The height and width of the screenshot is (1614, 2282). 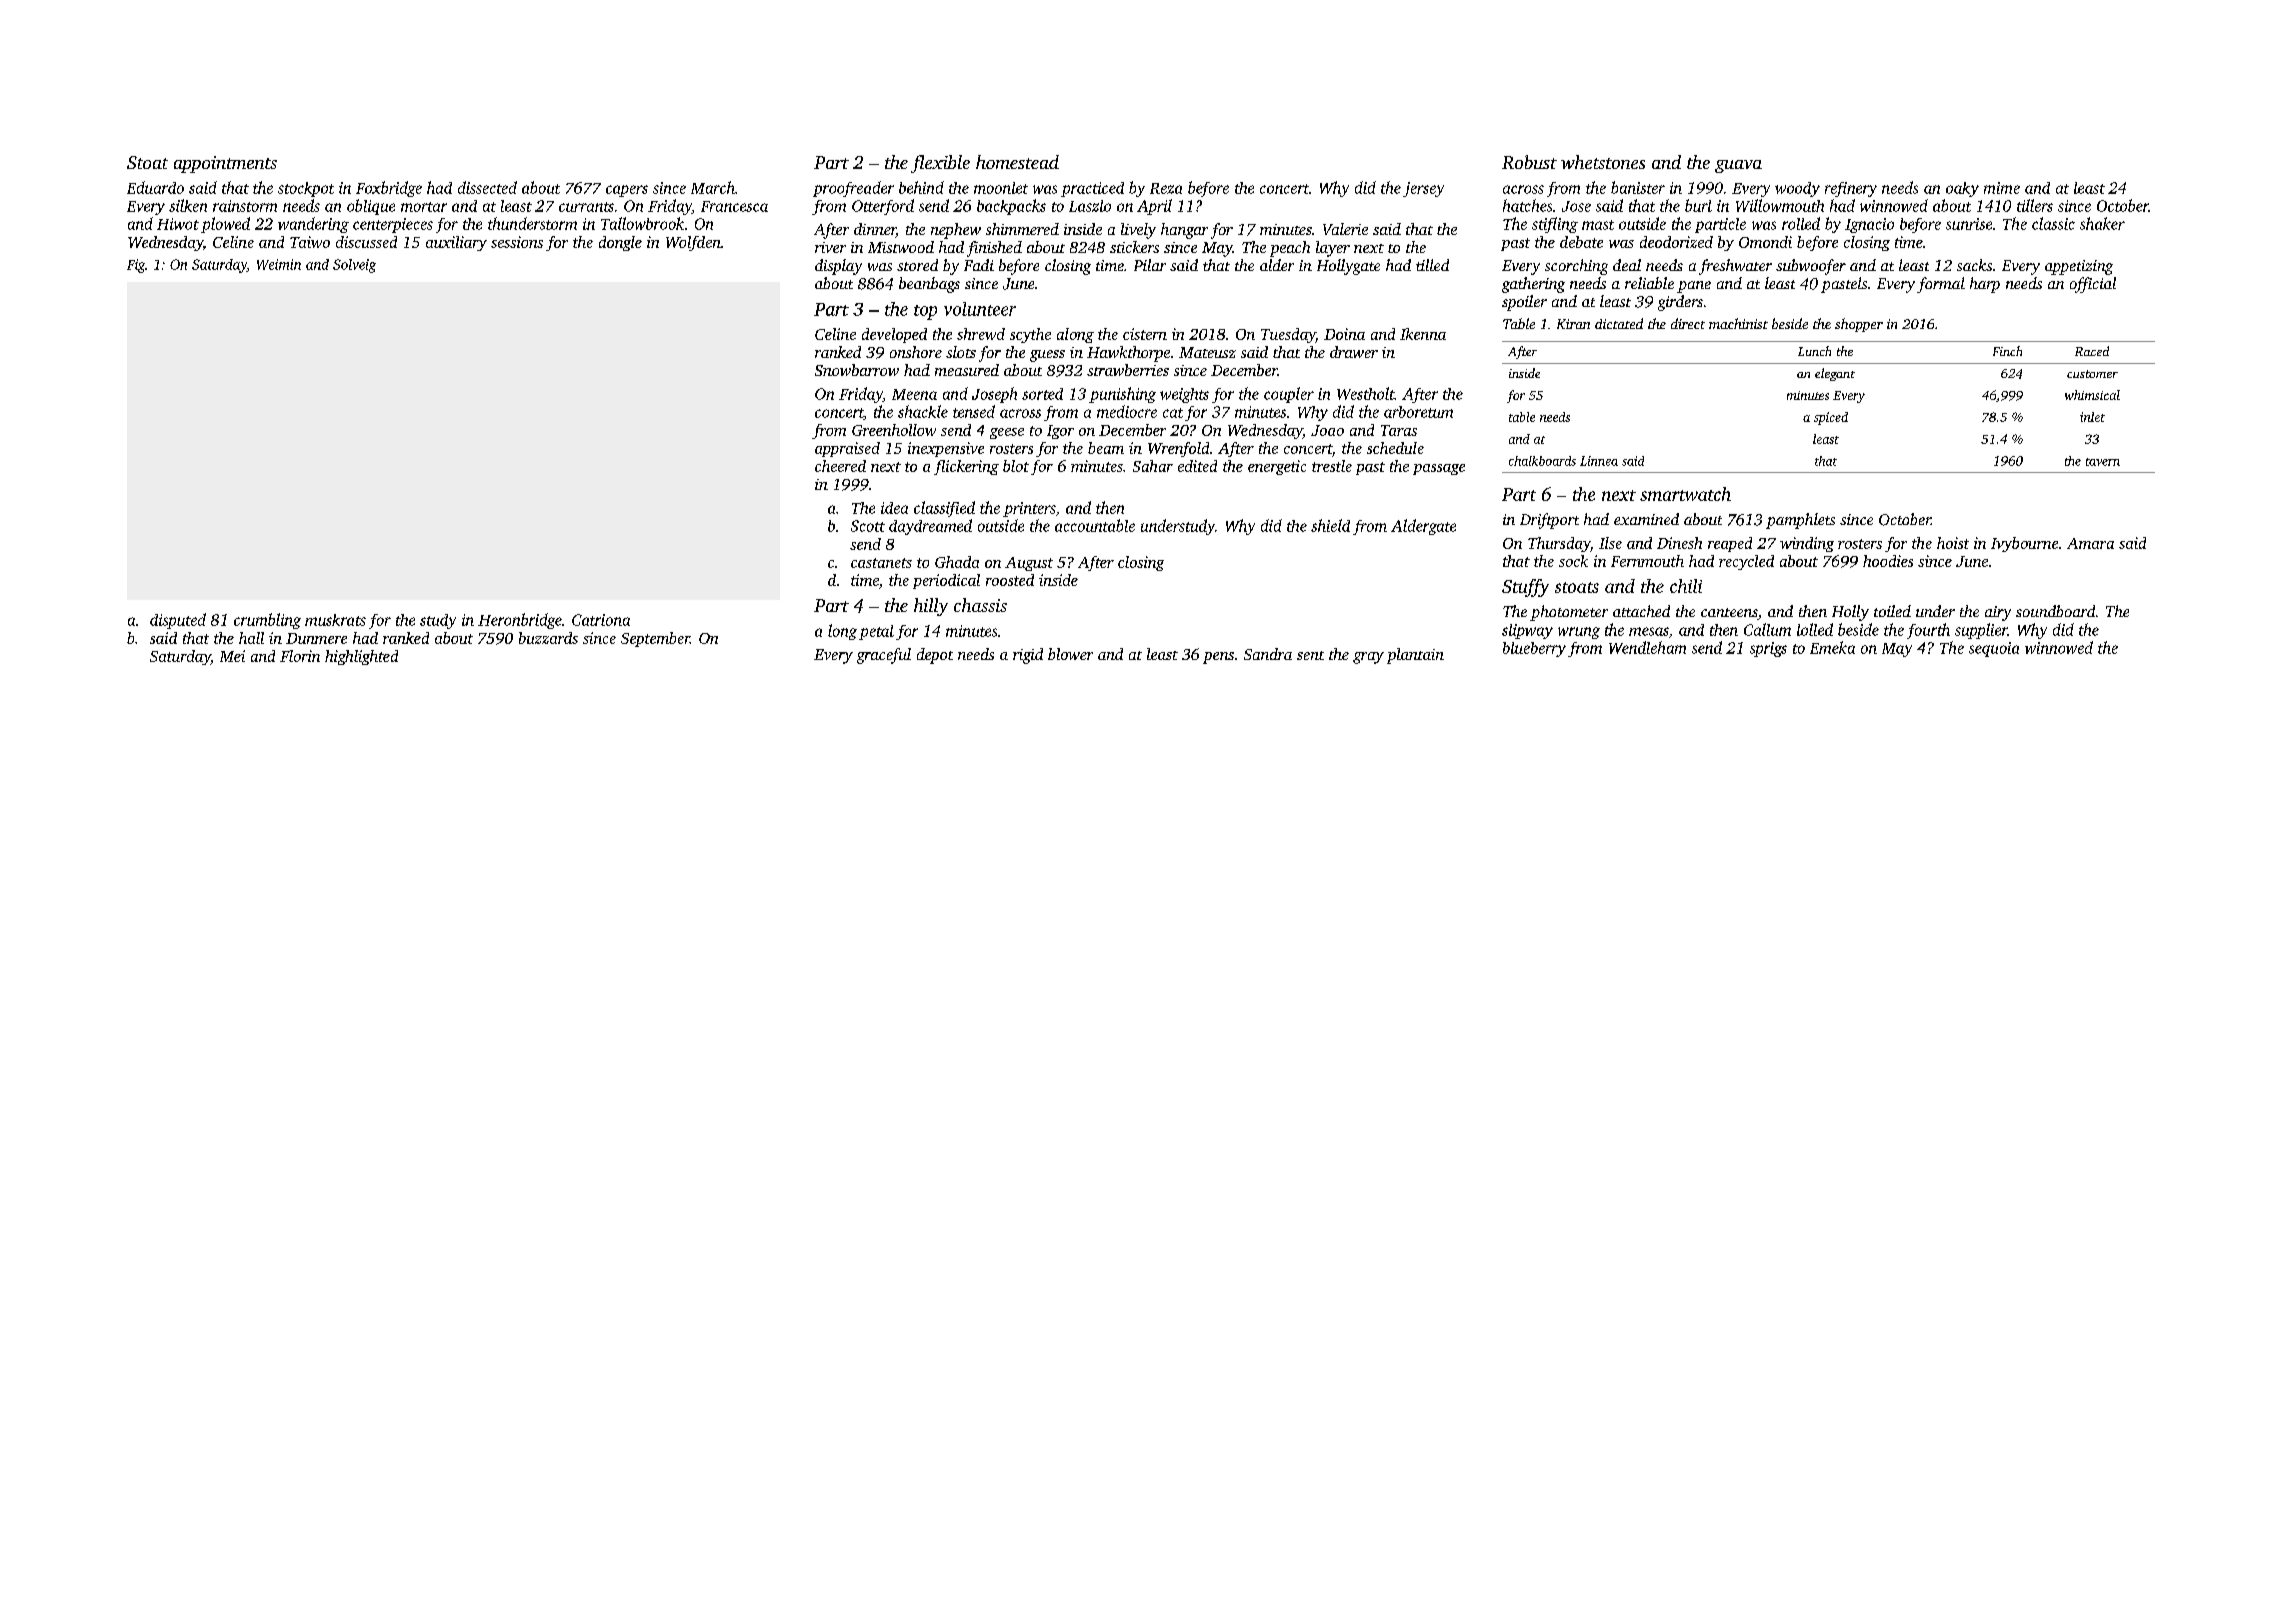 I want to click on formal, so click(x=1941, y=285).
